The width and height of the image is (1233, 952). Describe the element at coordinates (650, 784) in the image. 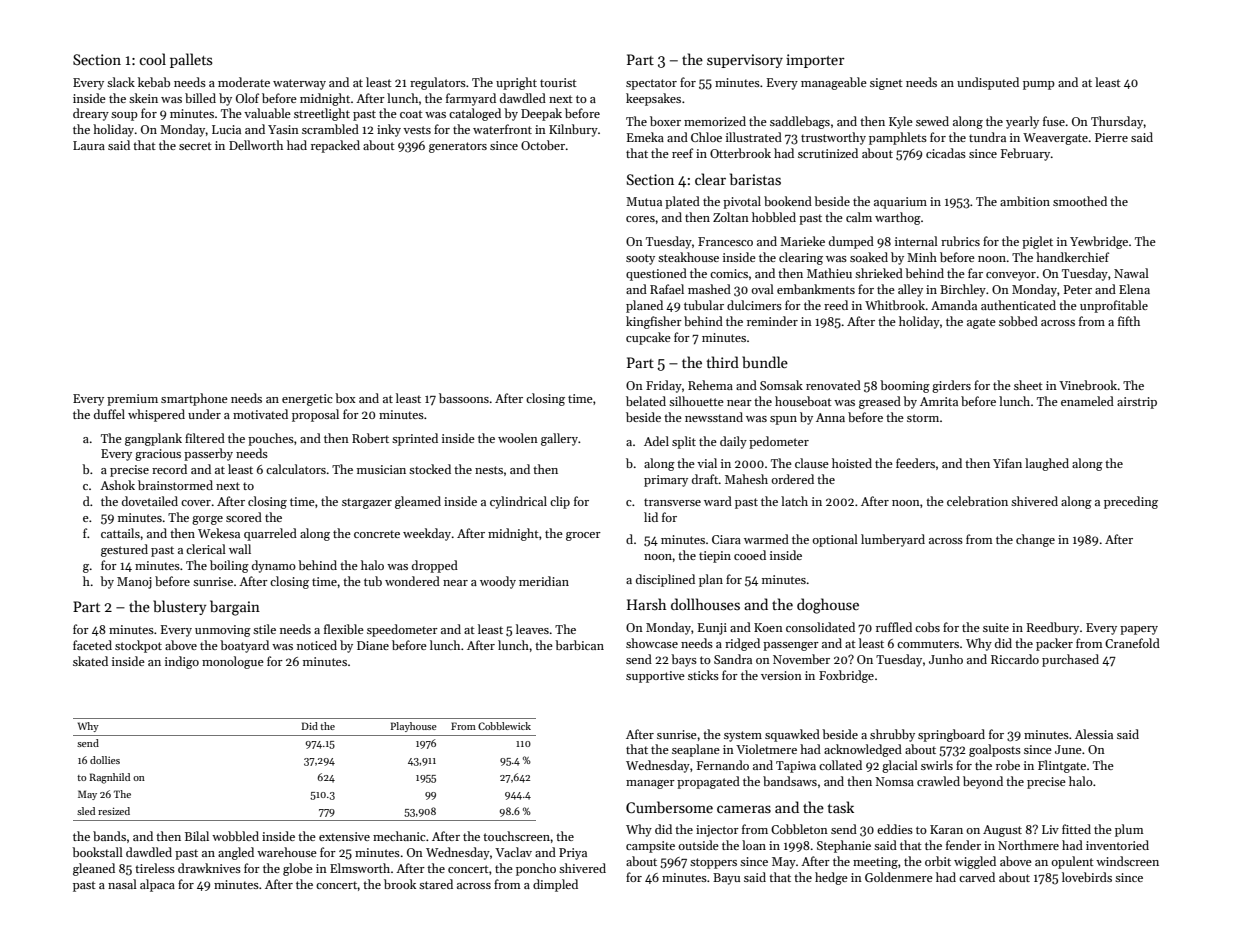

I see `manager` at that location.
